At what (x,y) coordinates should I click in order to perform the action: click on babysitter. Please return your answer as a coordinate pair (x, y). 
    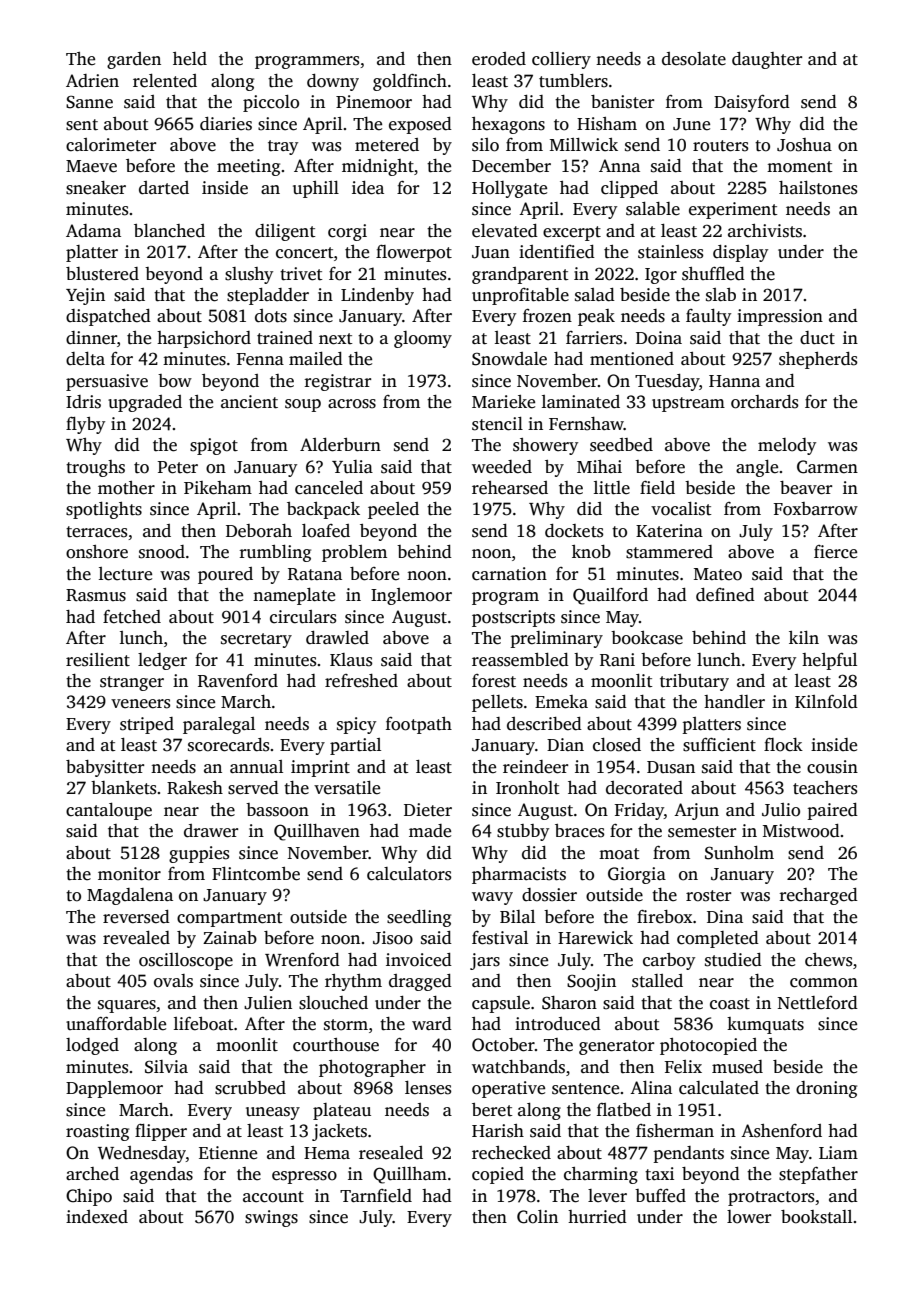
    Looking at the image, I should click on (105, 768).
